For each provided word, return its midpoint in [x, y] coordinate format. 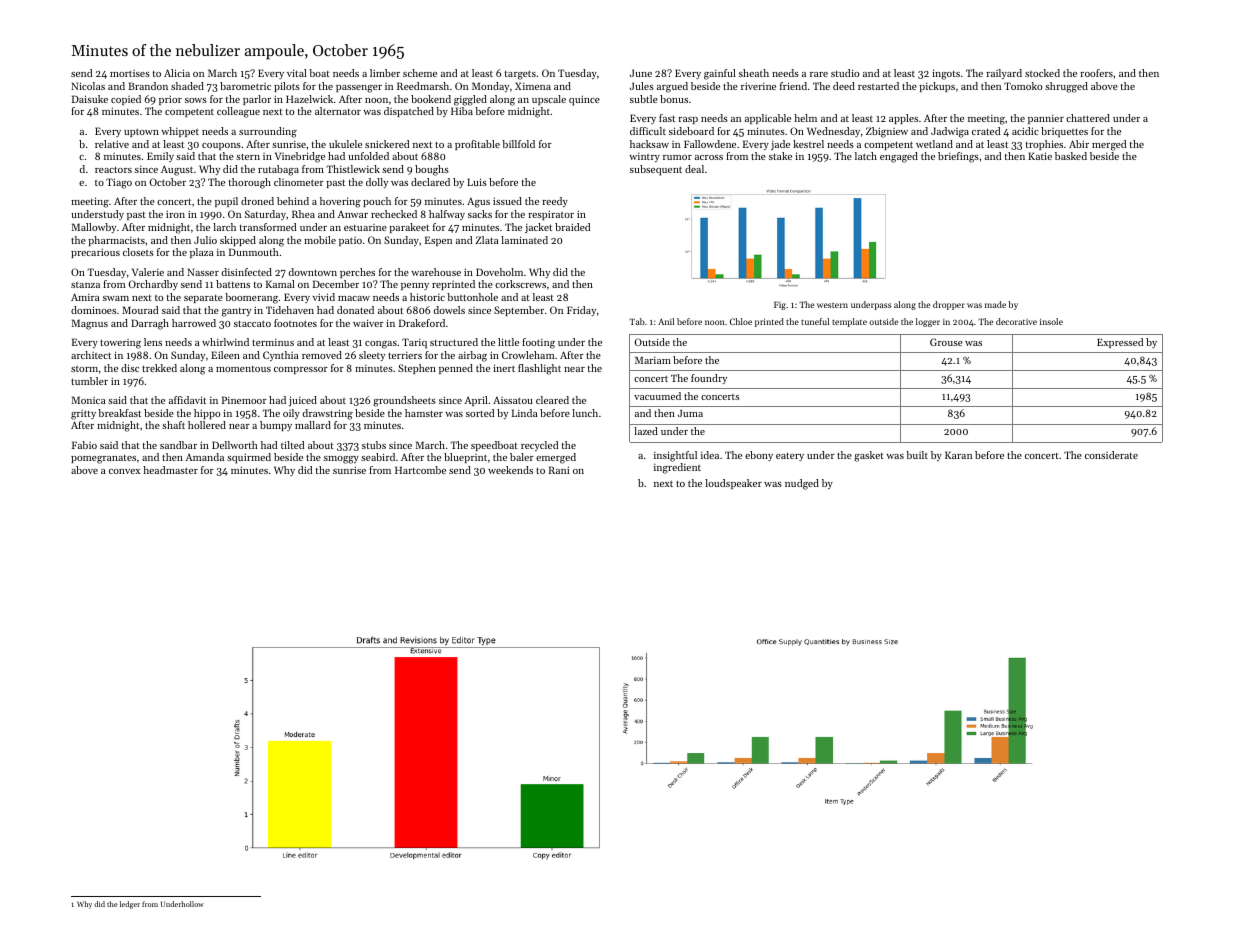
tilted [292, 445]
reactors [113, 169]
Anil [666, 321]
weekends [510, 470]
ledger [130, 905]
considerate [1111, 455]
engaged [899, 157]
